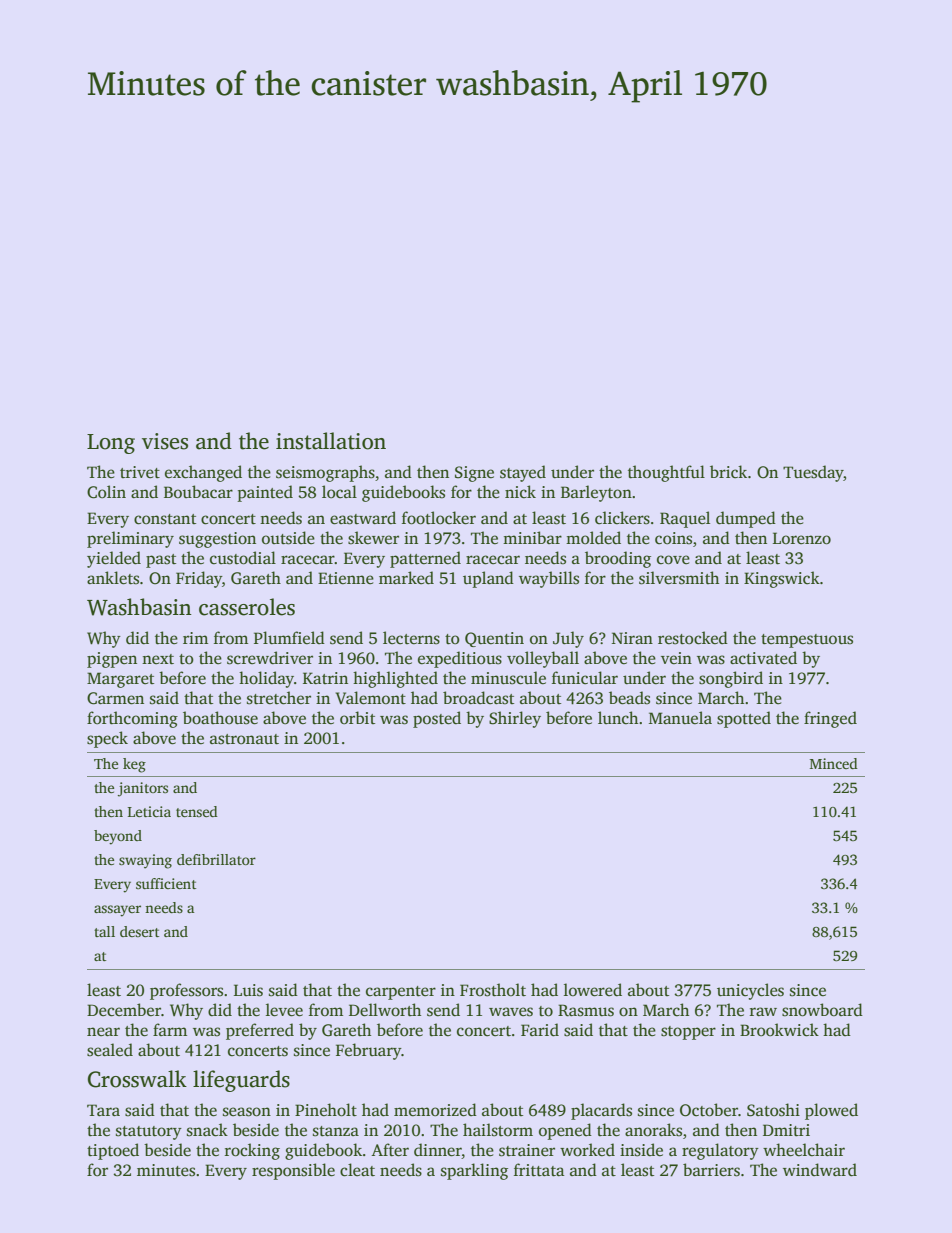 This screenshot has width=952, height=1233. I want to click on waybills, so click(549, 579).
